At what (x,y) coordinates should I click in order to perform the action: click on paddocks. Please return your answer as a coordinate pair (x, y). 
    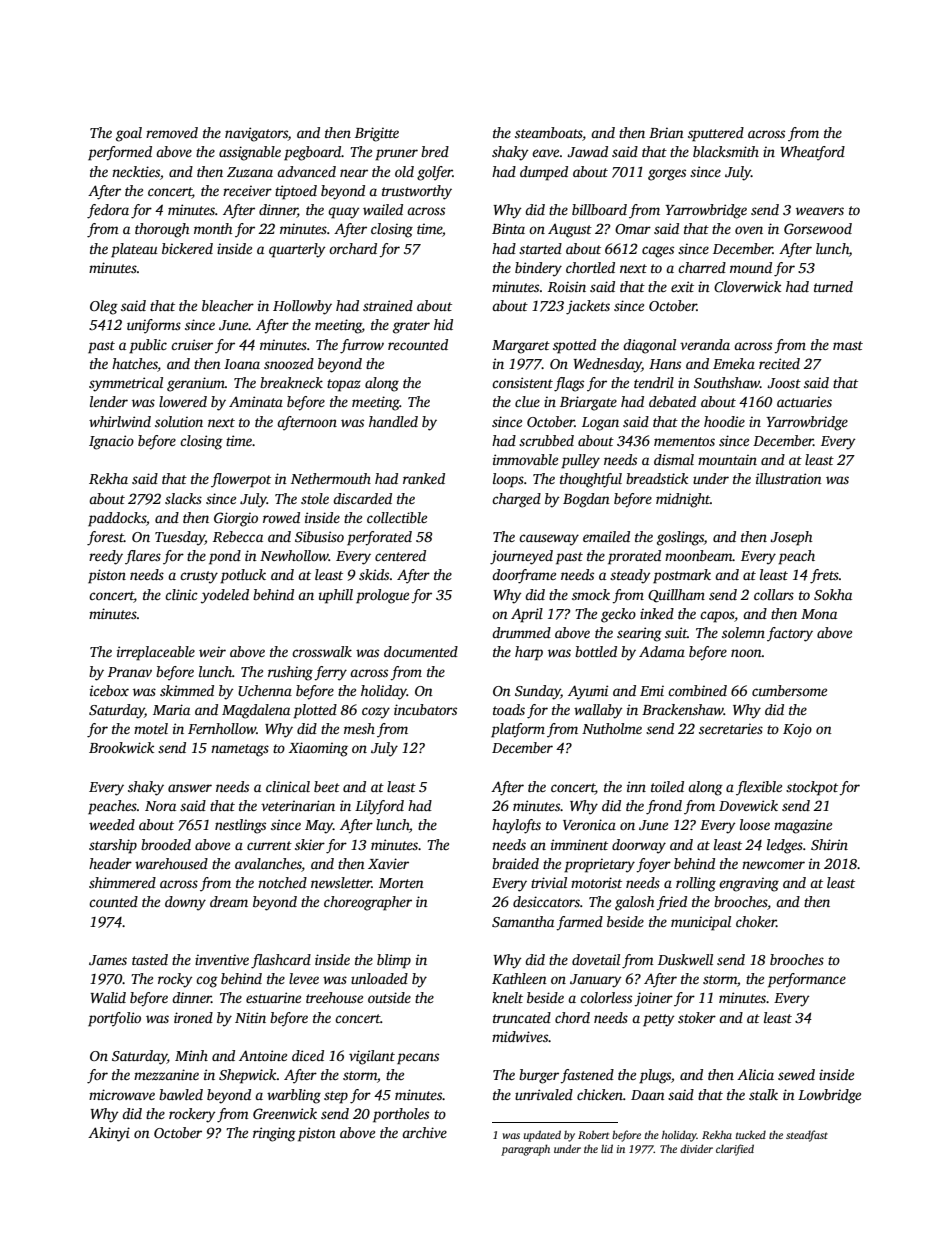
    Looking at the image, I should click on (117, 519).
